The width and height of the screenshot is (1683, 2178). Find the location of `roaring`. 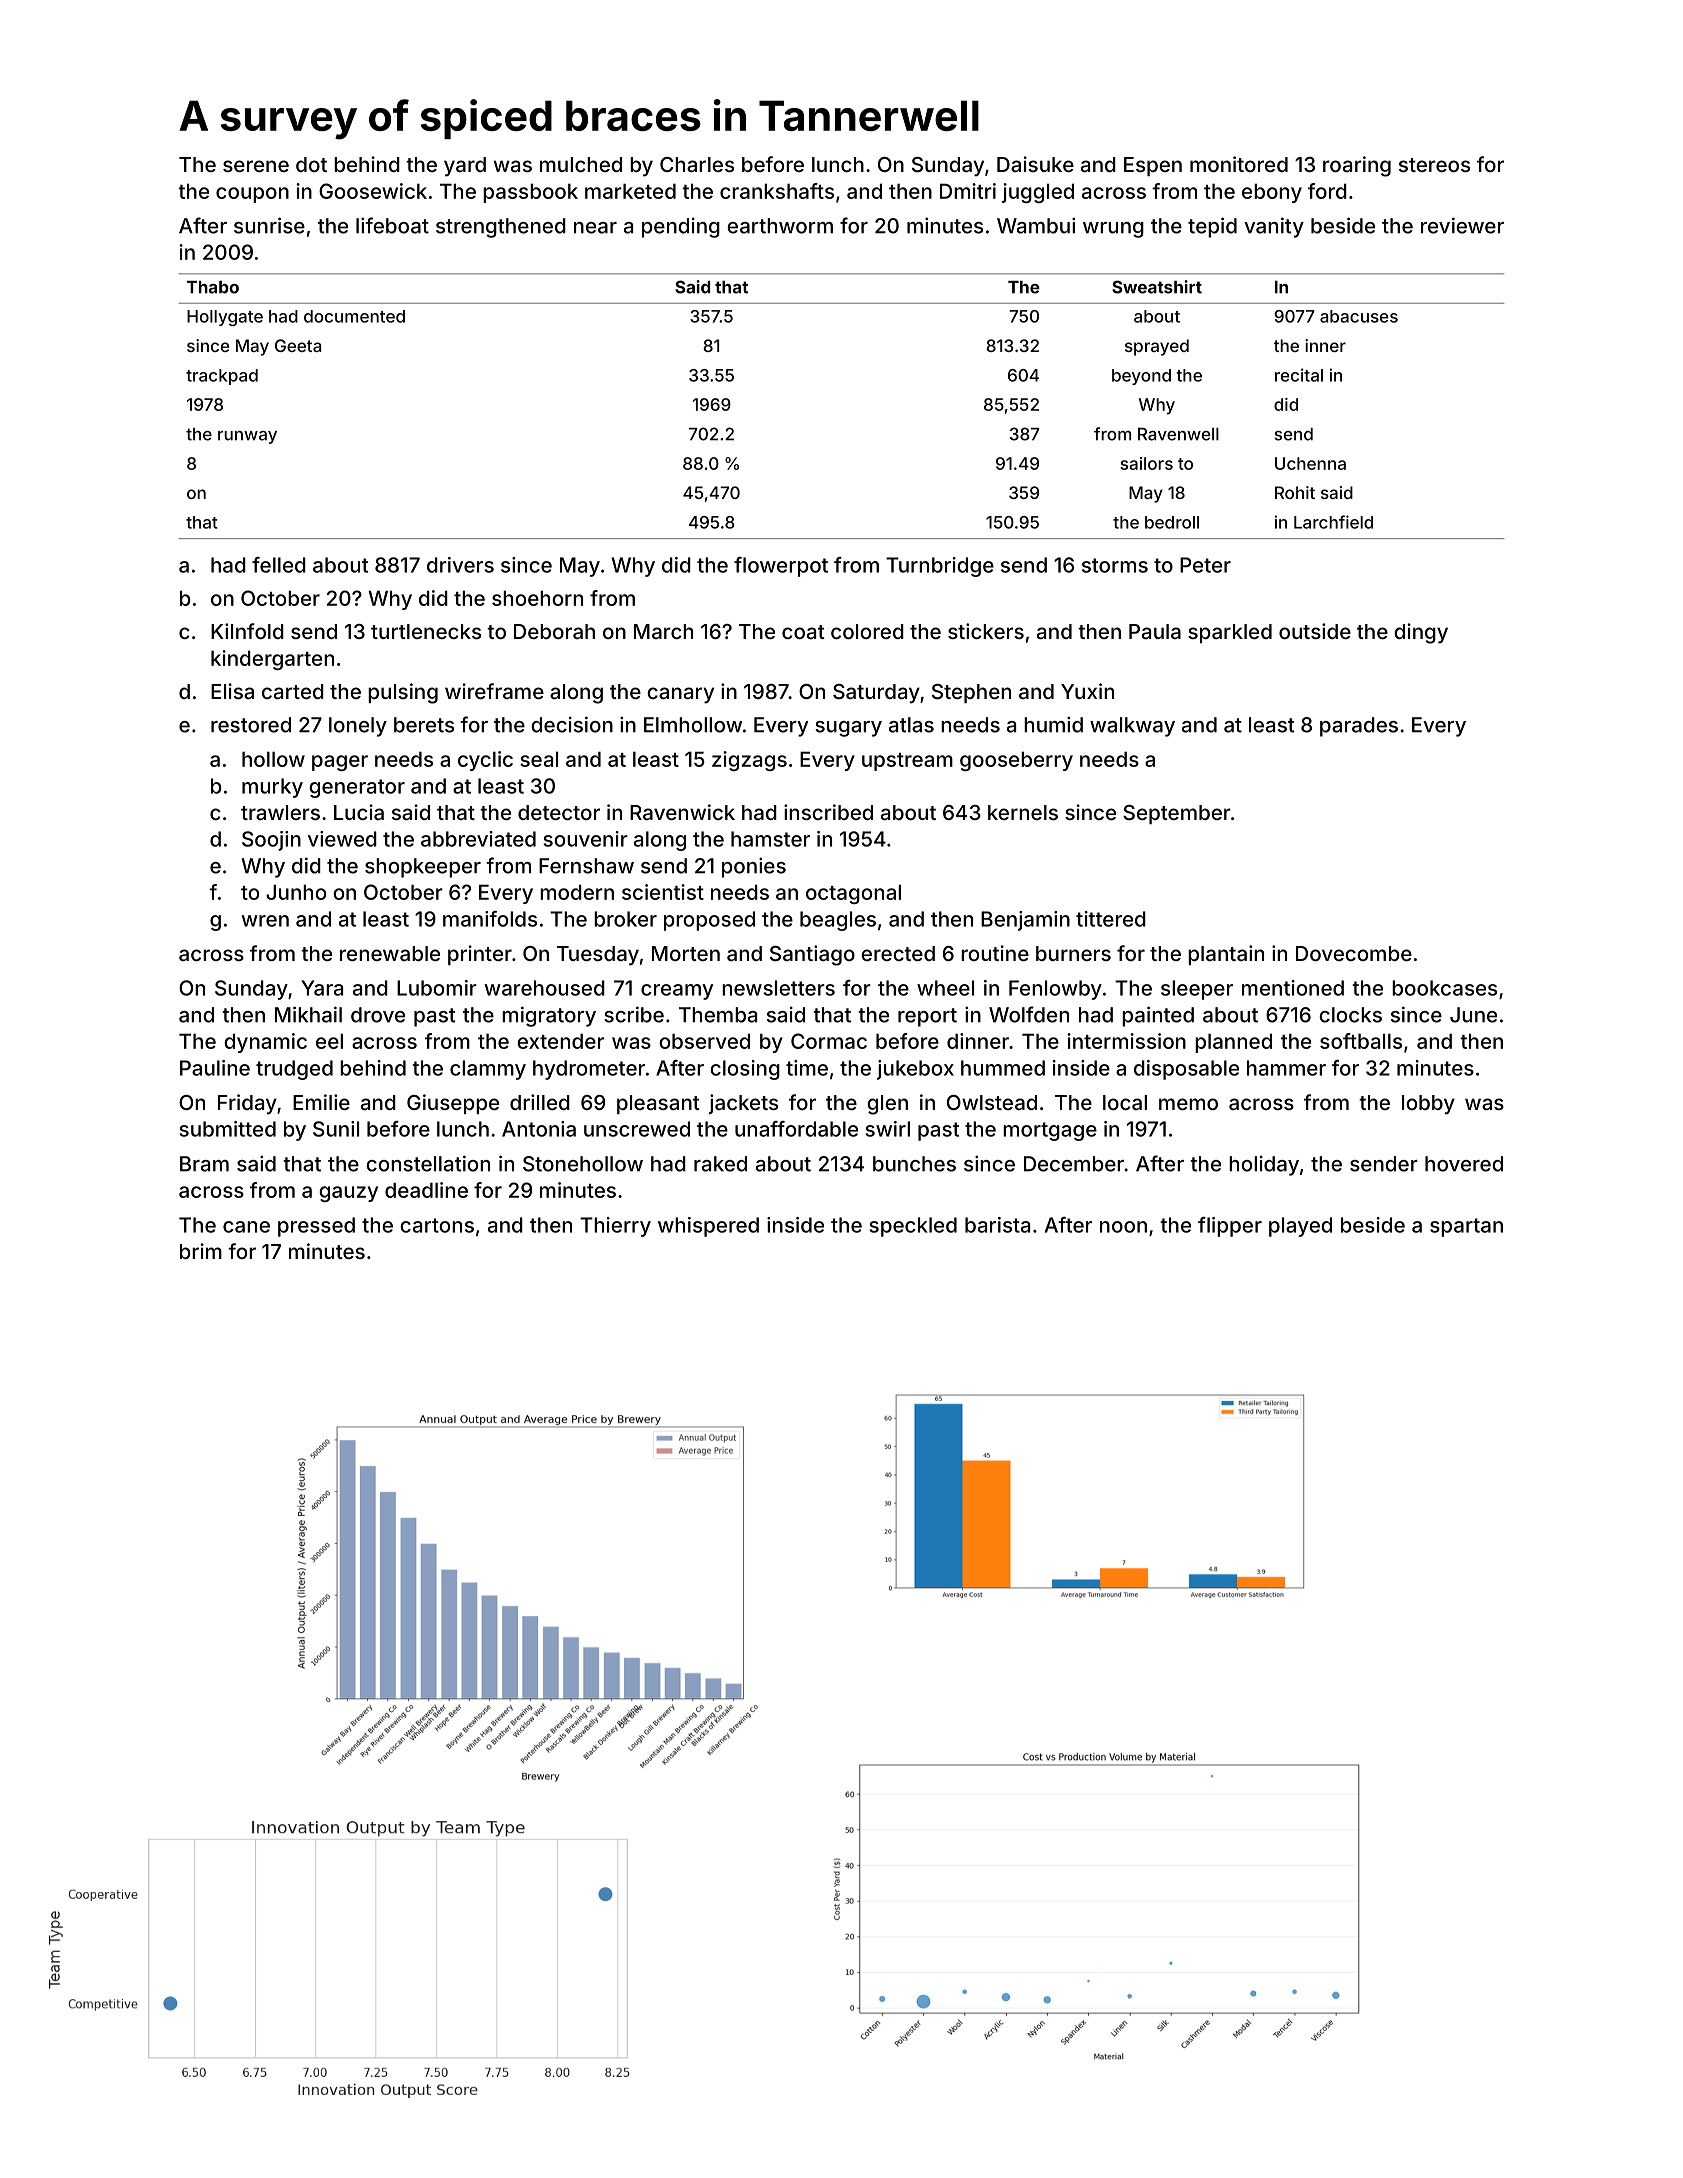

roaring is located at coordinates (1357, 166).
